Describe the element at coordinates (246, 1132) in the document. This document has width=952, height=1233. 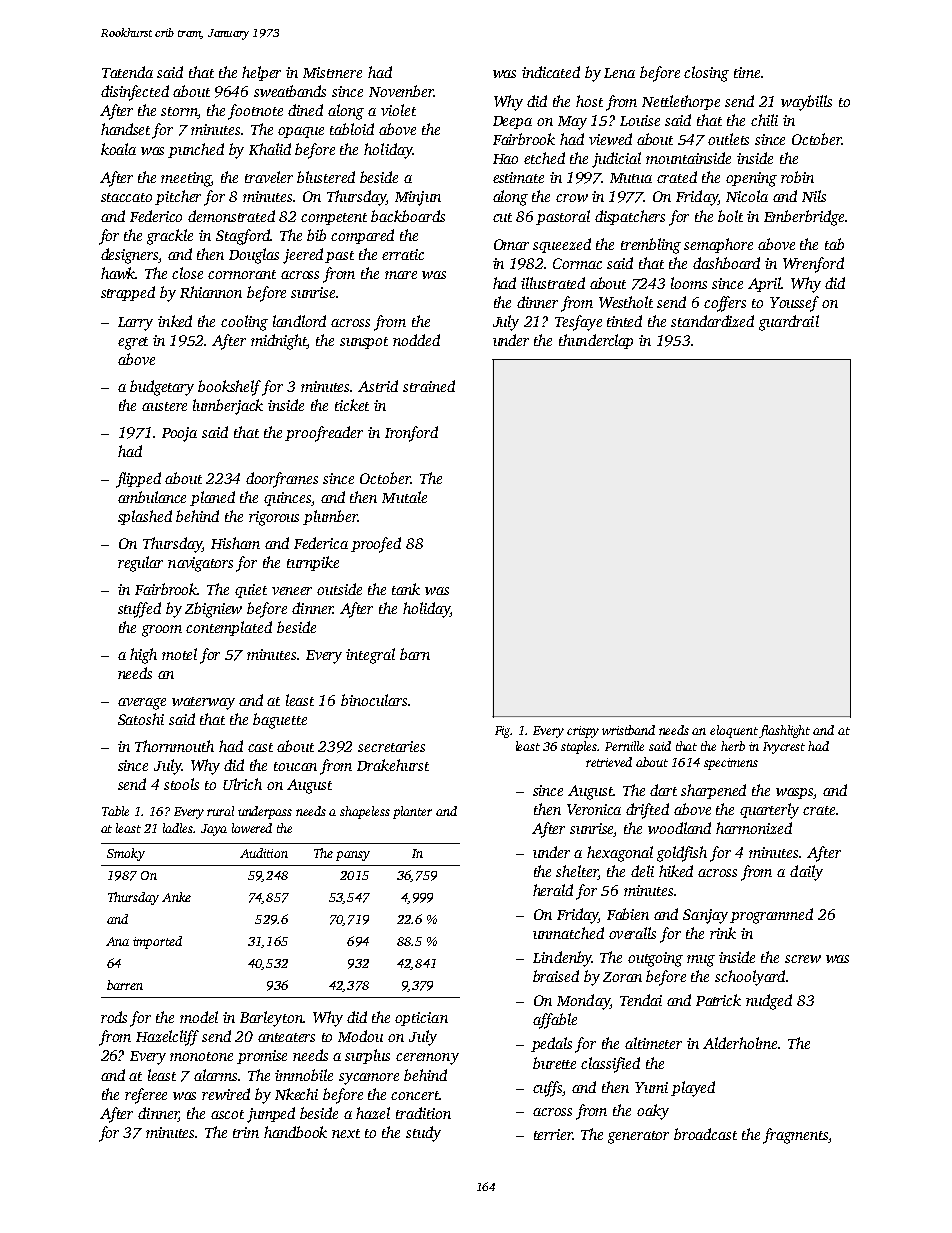
I see `trim` at that location.
